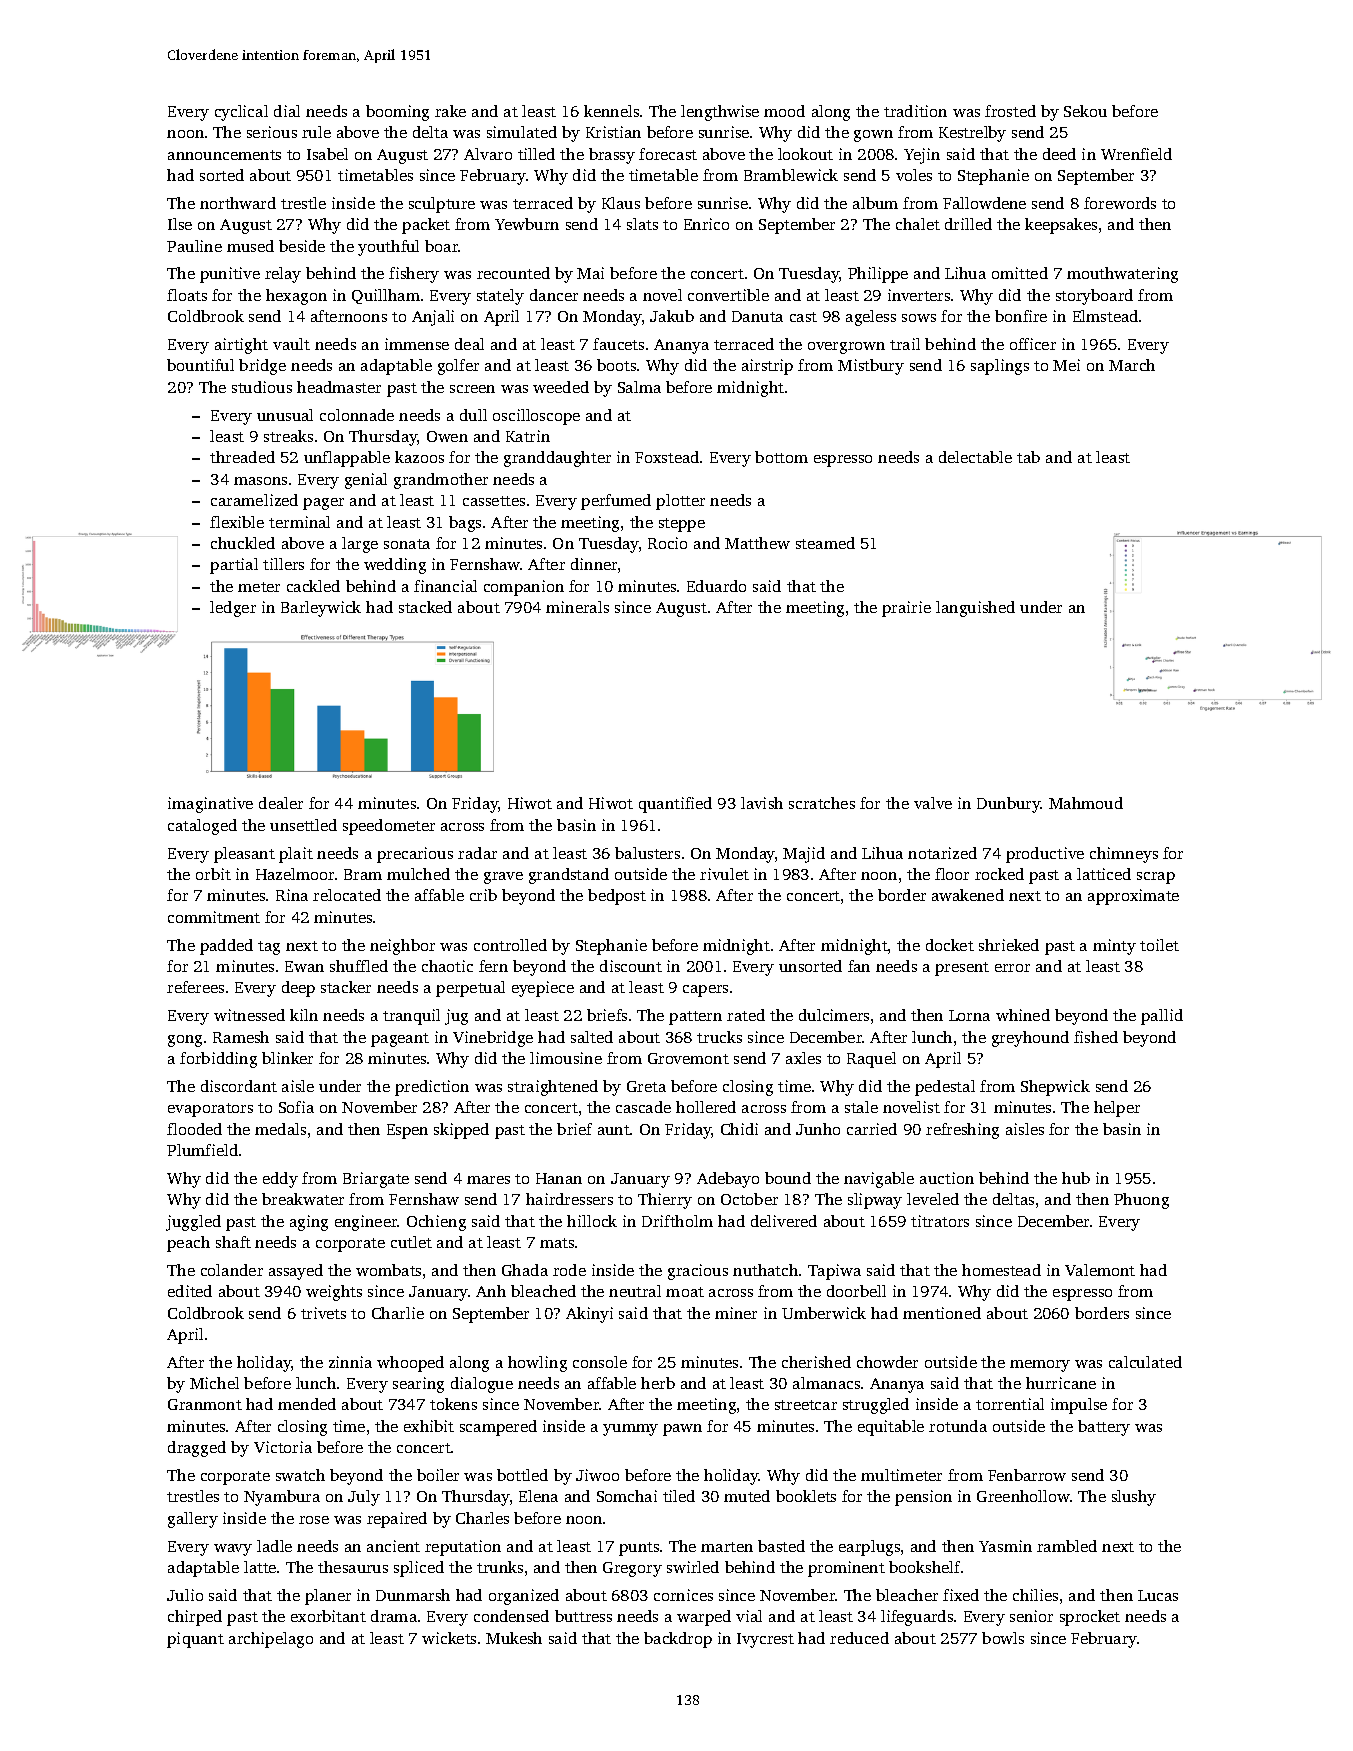 The width and height of the screenshot is (1353, 1751). I want to click on pallid, so click(1162, 1017).
